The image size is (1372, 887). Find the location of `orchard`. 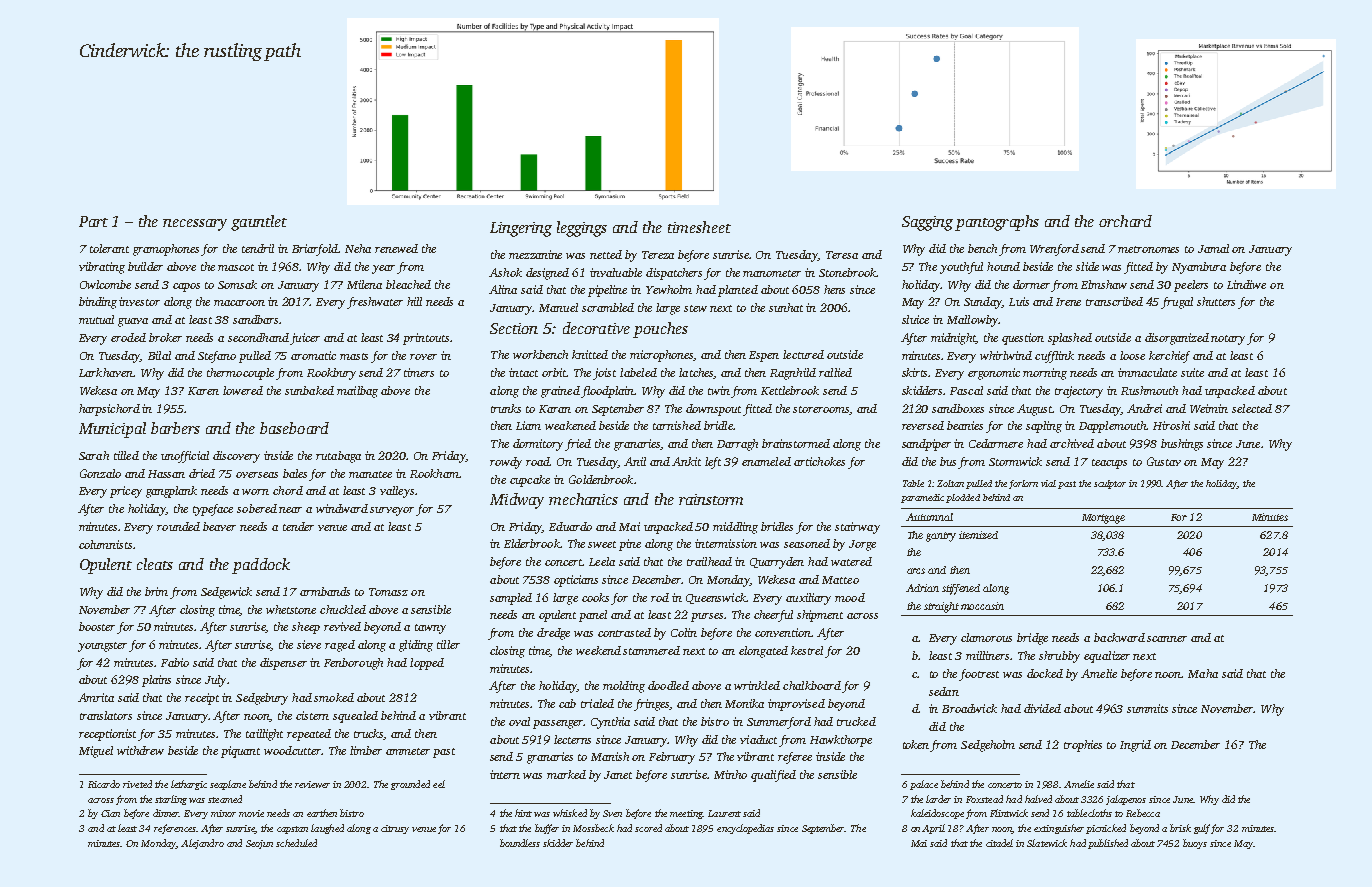

orchard is located at coordinates (1125, 221).
